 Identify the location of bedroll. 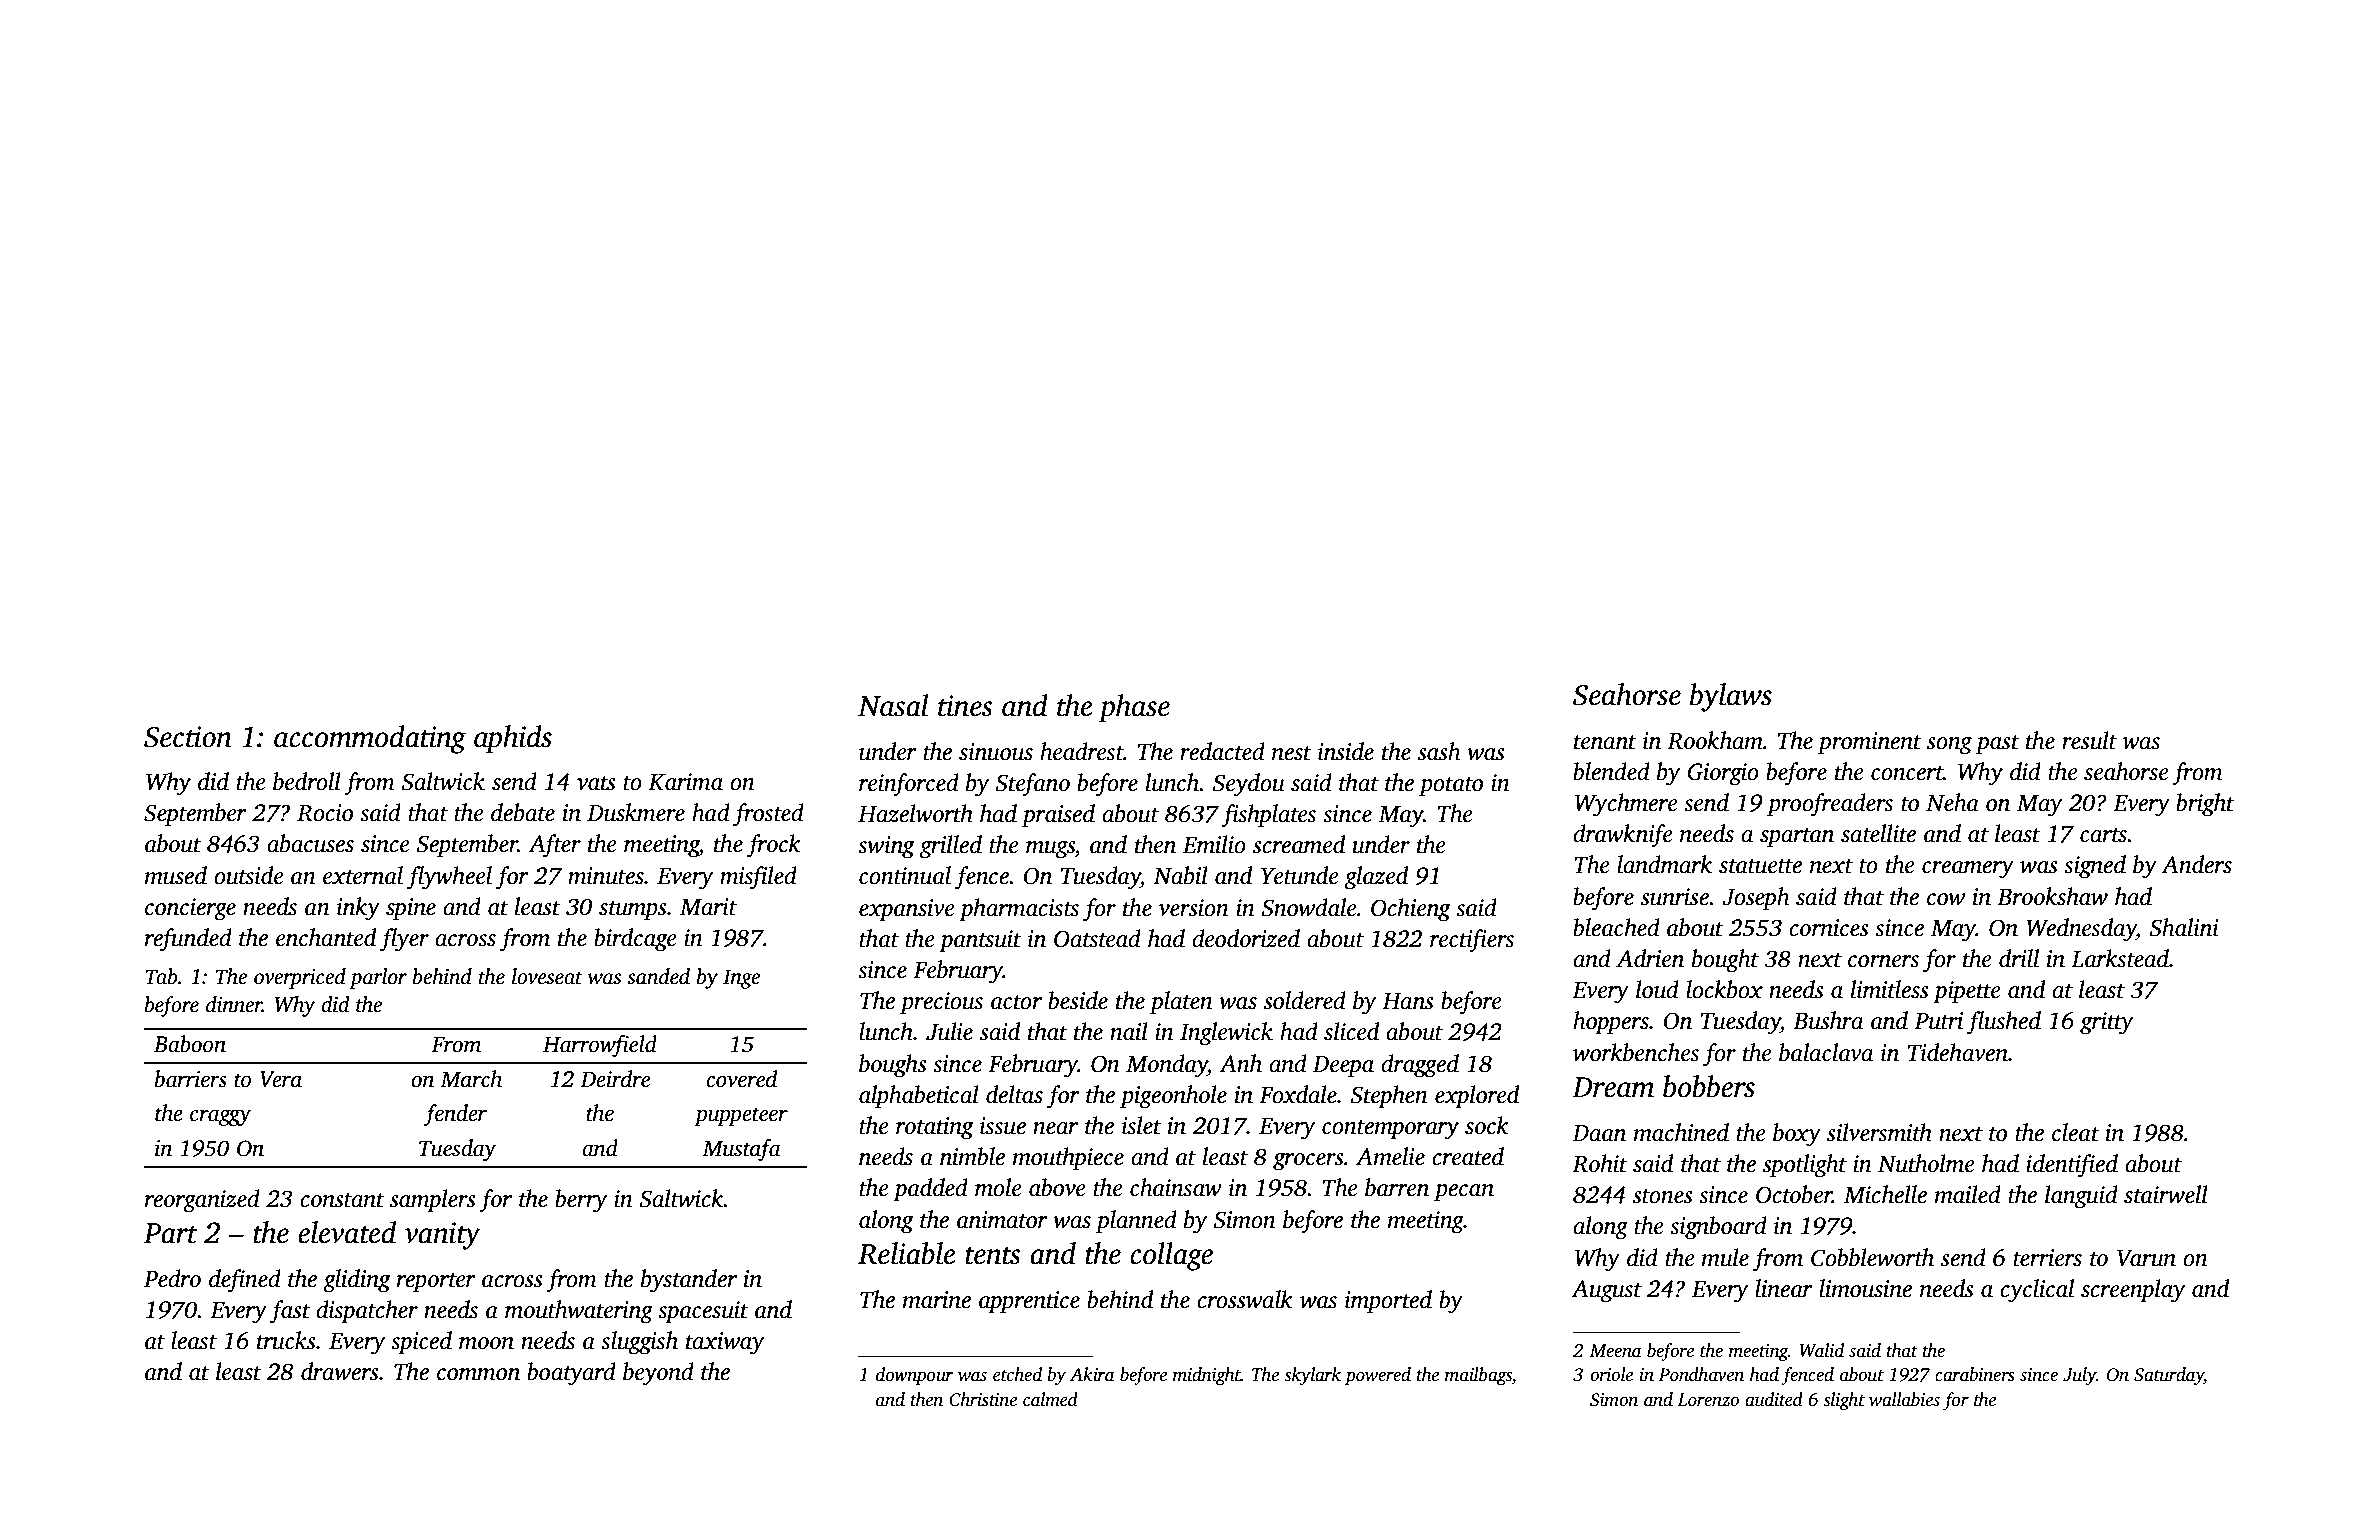
(307, 781).
